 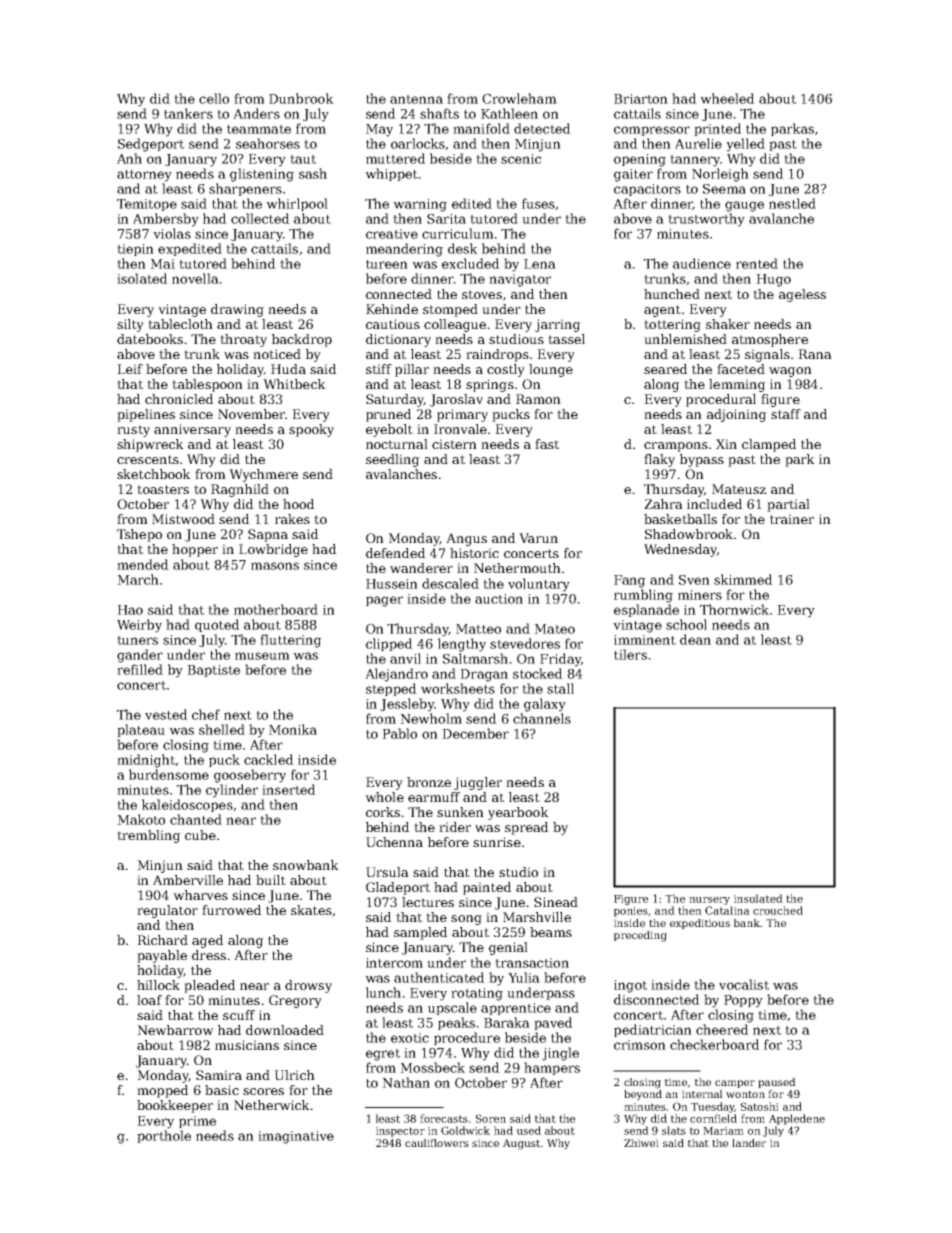 What do you see at coordinates (301, 98) in the image?
I see `Dunbrook` at bounding box center [301, 98].
